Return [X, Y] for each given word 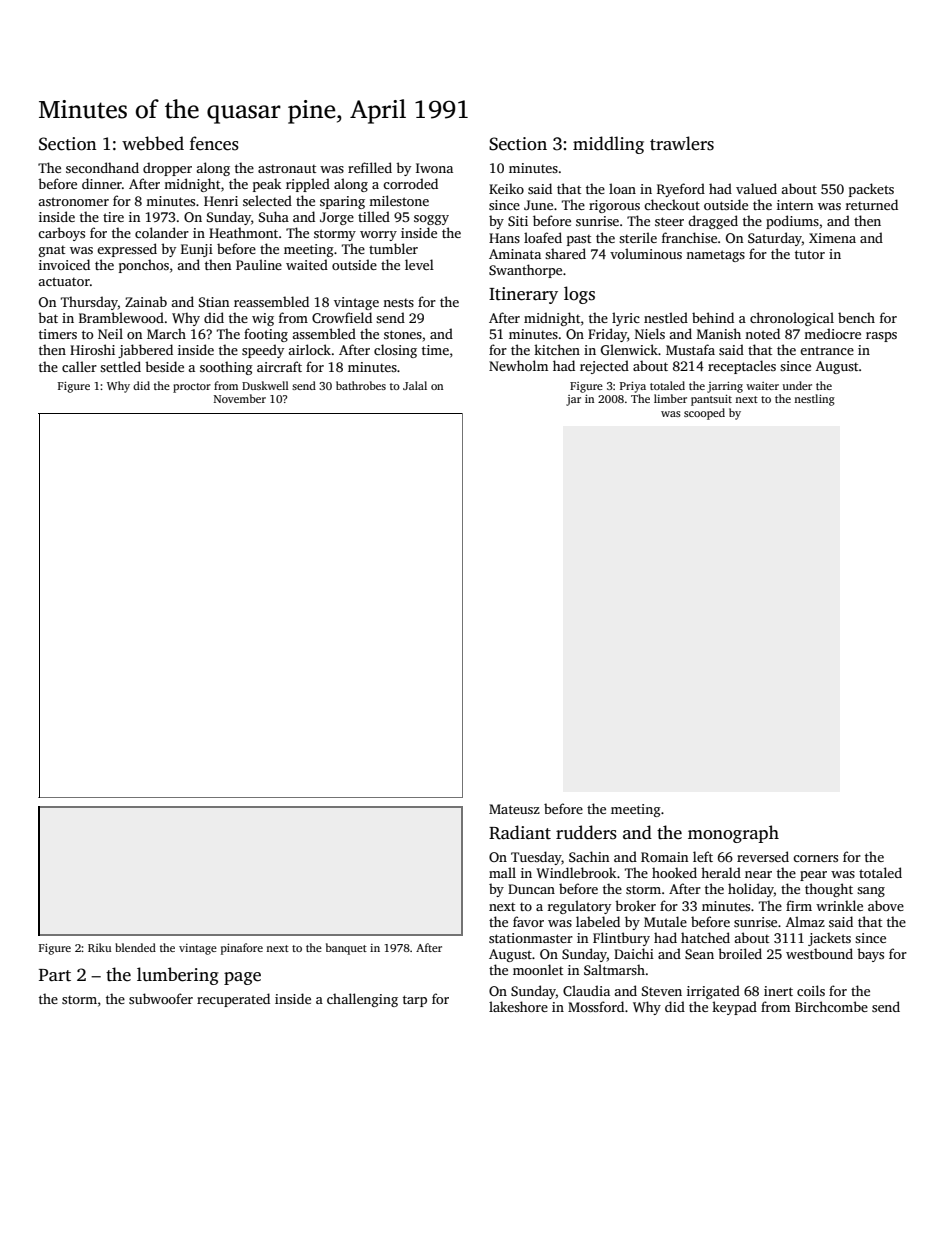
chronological [792, 319]
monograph [733, 834]
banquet [346, 949]
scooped [704, 414]
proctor [192, 388]
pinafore [242, 949]
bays [870, 955]
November [240, 398]
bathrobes [361, 385]
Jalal [415, 385]
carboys [61, 234]
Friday [607, 335]
